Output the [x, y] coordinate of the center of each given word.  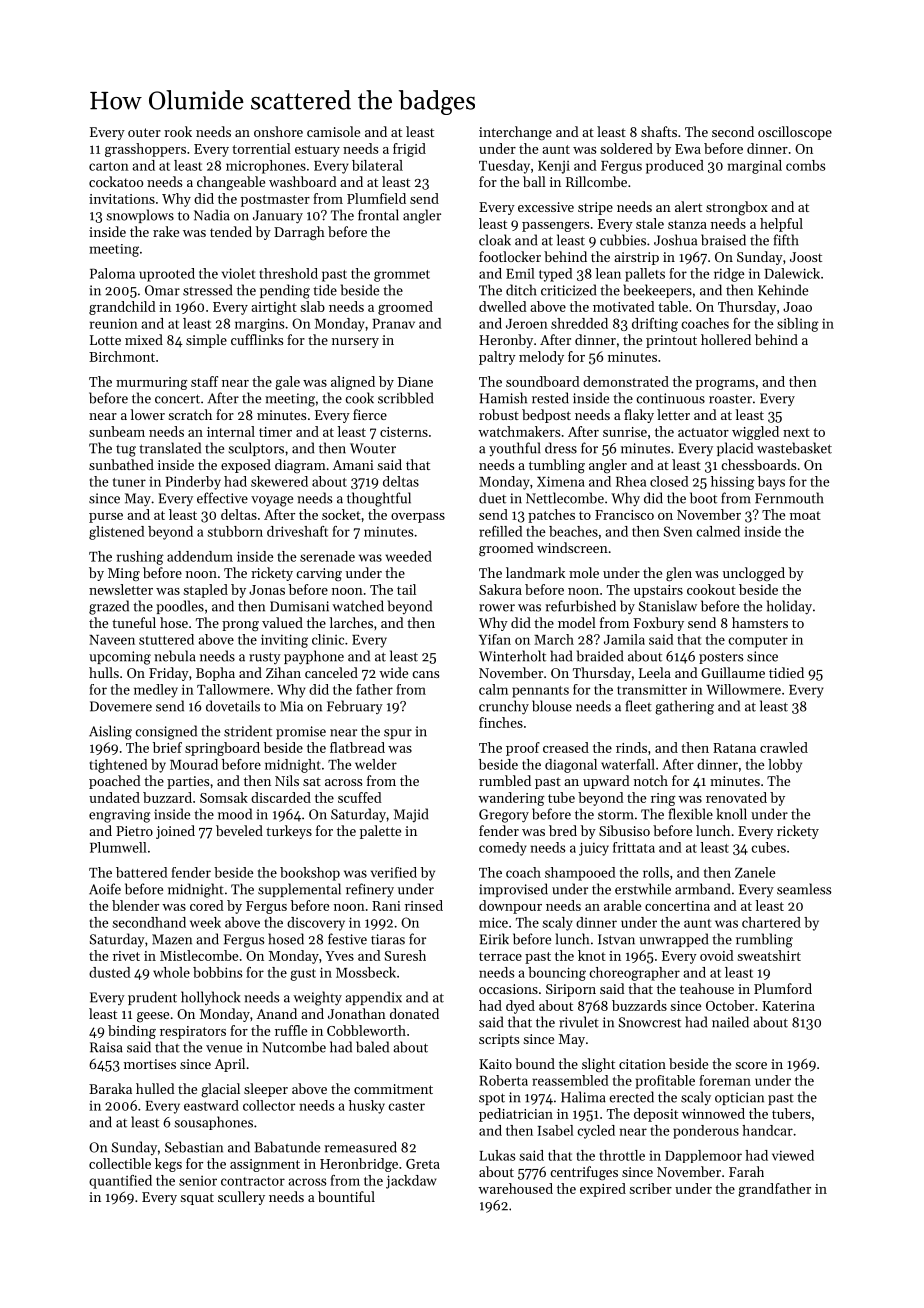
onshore [278, 131]
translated [170, 448]
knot [592, 955]
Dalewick [792, 273]
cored [207, 905]
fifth [786, 240]
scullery [241, 1198]
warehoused [515, 1188]
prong [240, 626]
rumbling [764, 940]
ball [534, 181]
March [554, 639]
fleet [638, 706]
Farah [746, 1171]
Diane [415, 382]
